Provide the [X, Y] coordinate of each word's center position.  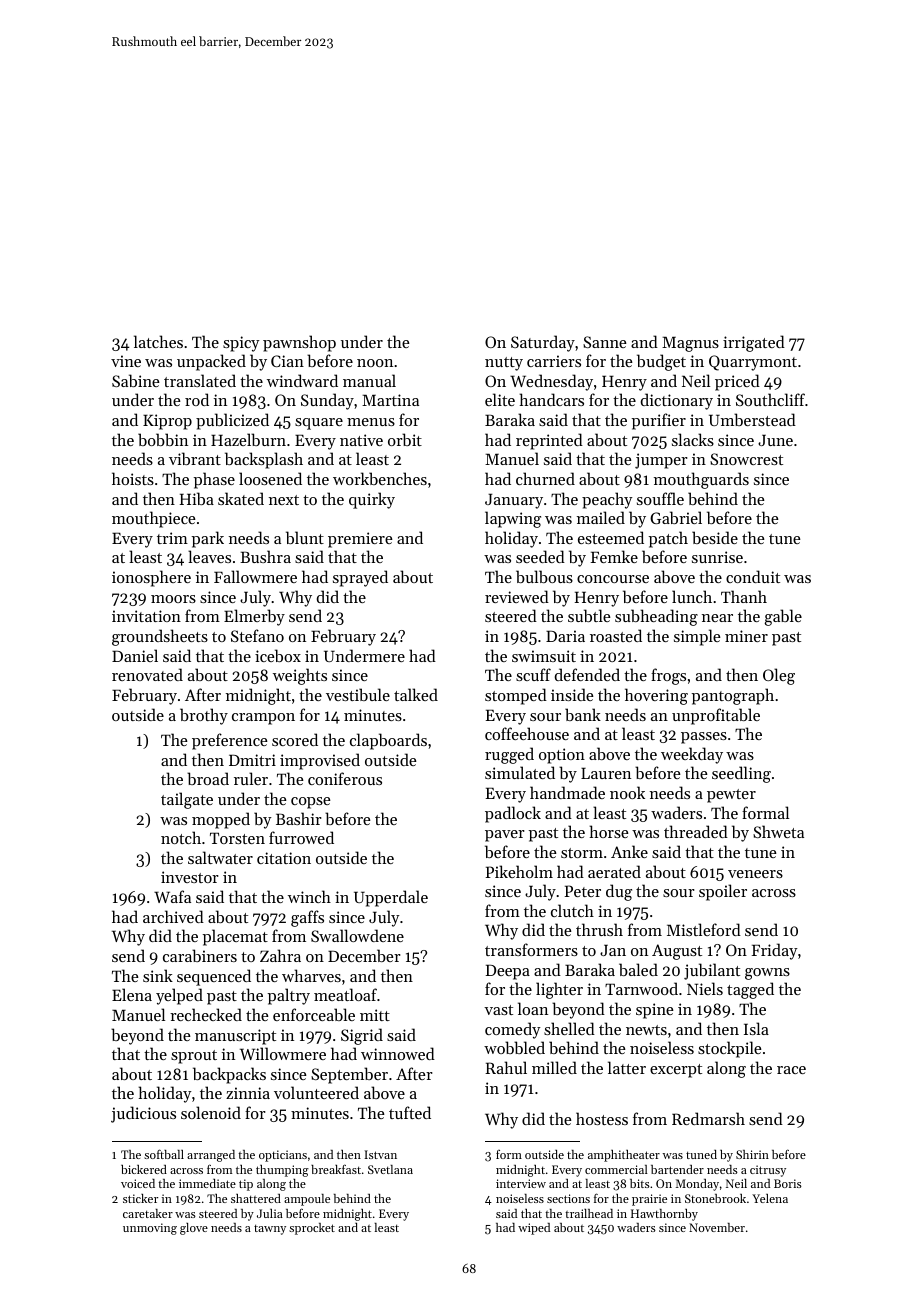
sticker [140, 1198]
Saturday [543, 343]
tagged [750, 990]
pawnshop [299, 343]
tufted [410, 1112]
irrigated [754, 343]
